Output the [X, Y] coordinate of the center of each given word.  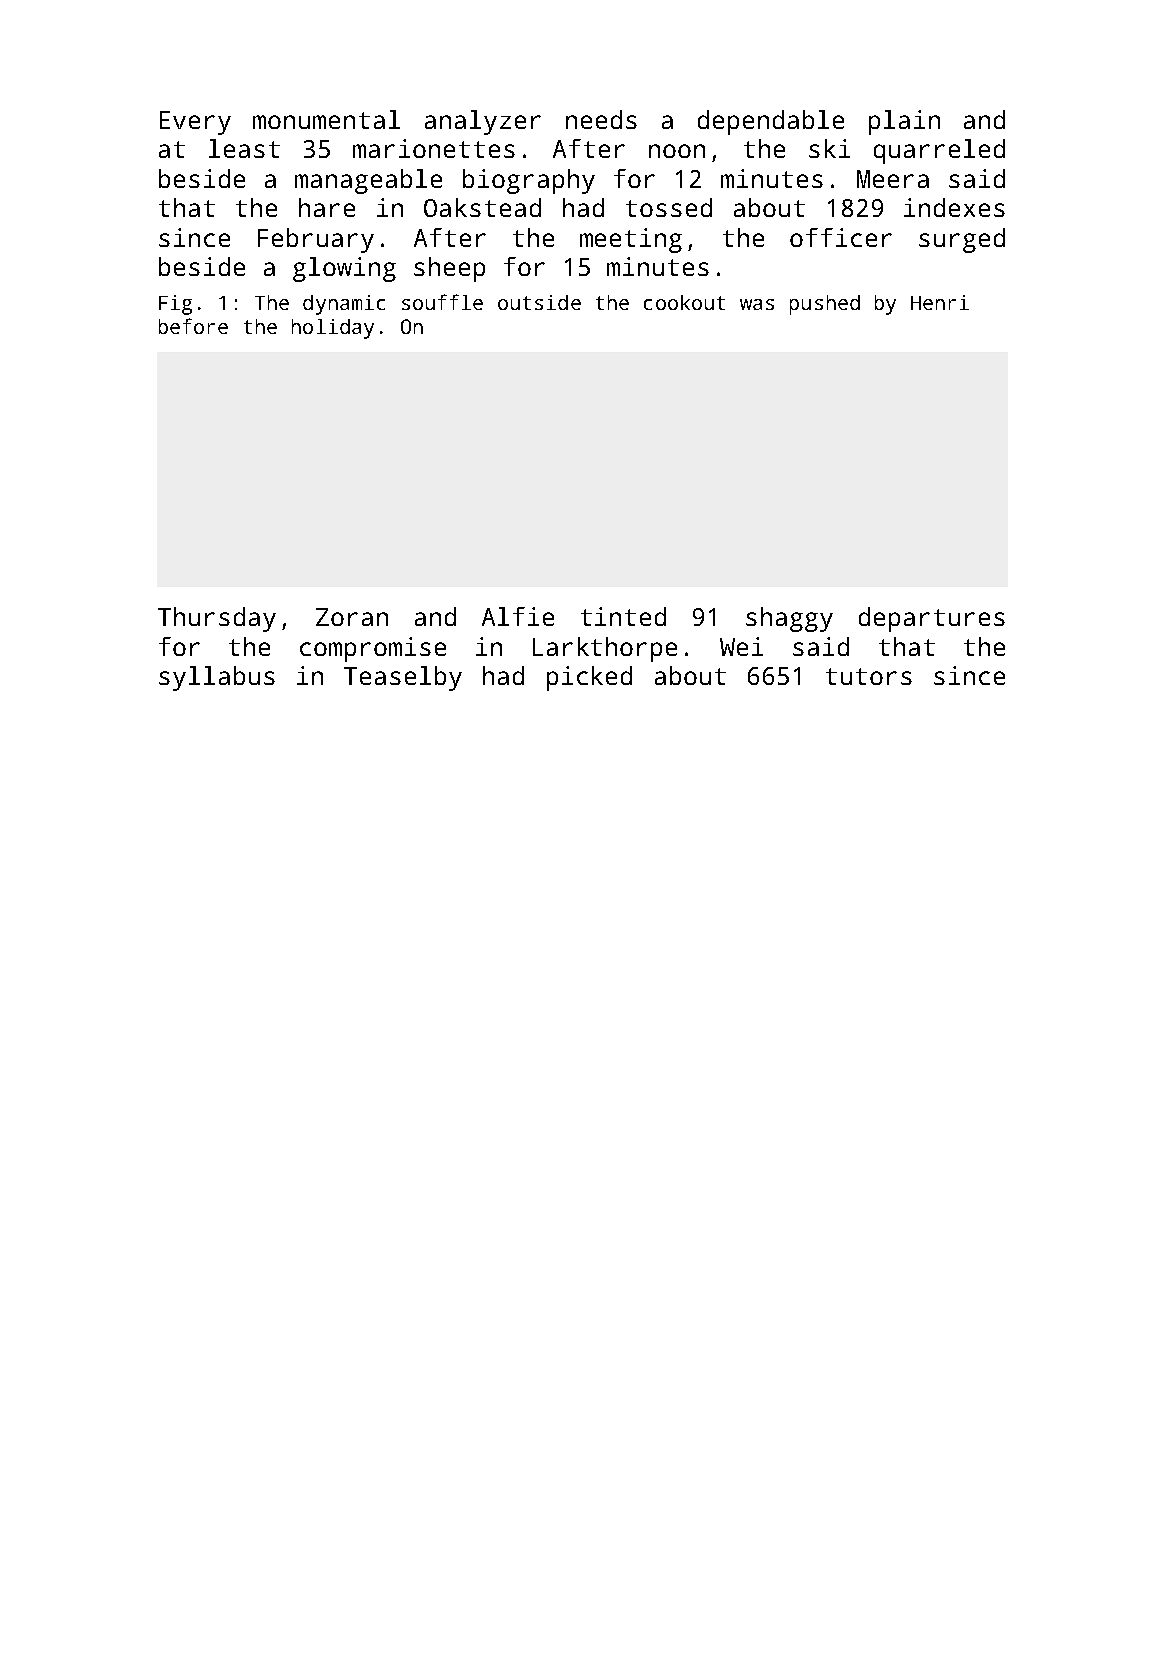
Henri [940, 302]
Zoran [352, 617]
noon [677, 151]
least [244, 148]
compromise [373, 649]
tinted [623, 616]
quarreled [939, 151]
